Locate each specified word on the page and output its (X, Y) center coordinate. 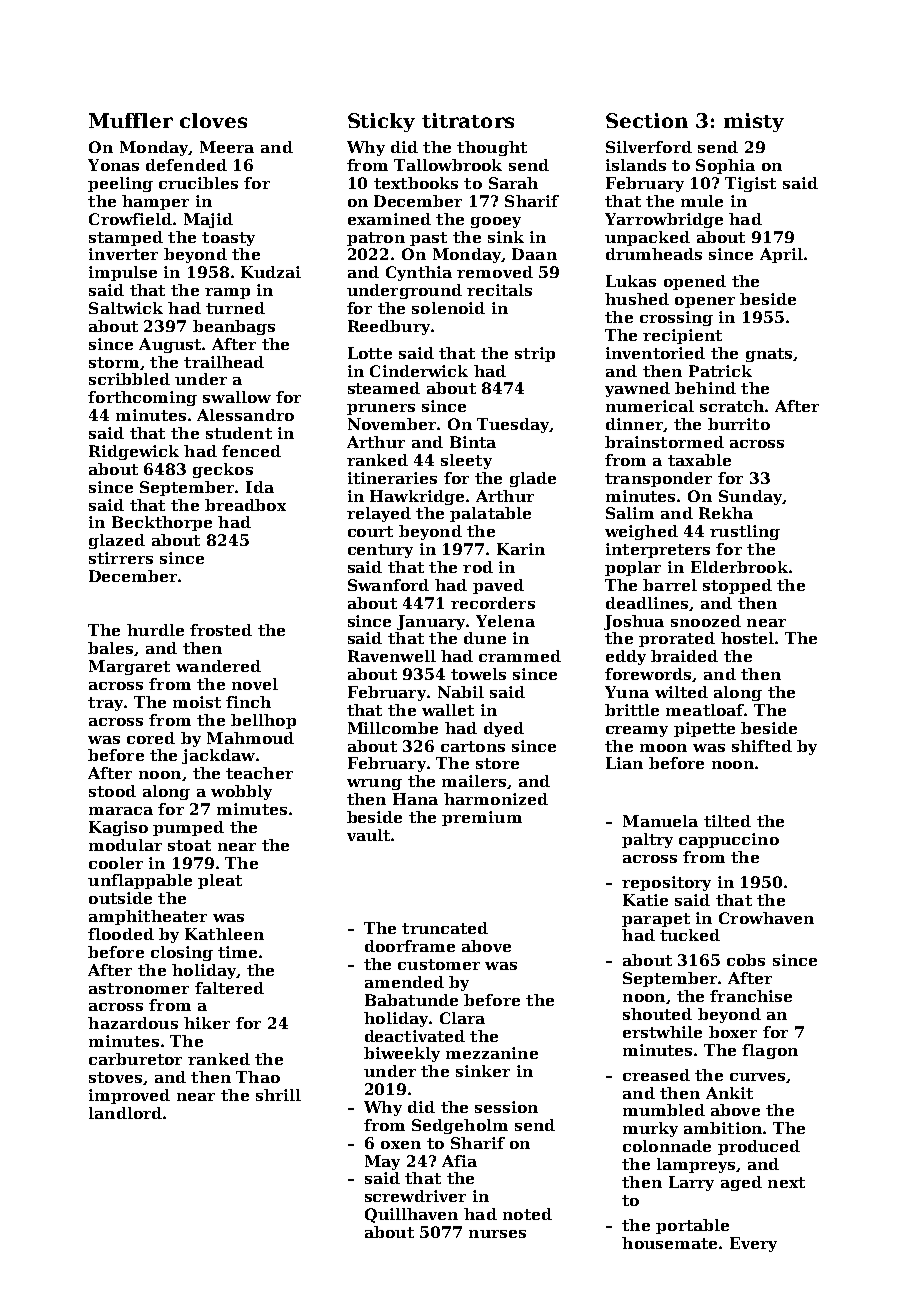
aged (741, 1183)
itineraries (392, 478)
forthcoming (142, 398)
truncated (445, 928)
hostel (747, 638)
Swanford (388, 585)
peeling (120, 184)
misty (754, 122)
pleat (220, 881)
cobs (746, 960)
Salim (630, 513)
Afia (459, 1161)
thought (492, 148)
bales (110, 648)
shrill (278, 1095)
